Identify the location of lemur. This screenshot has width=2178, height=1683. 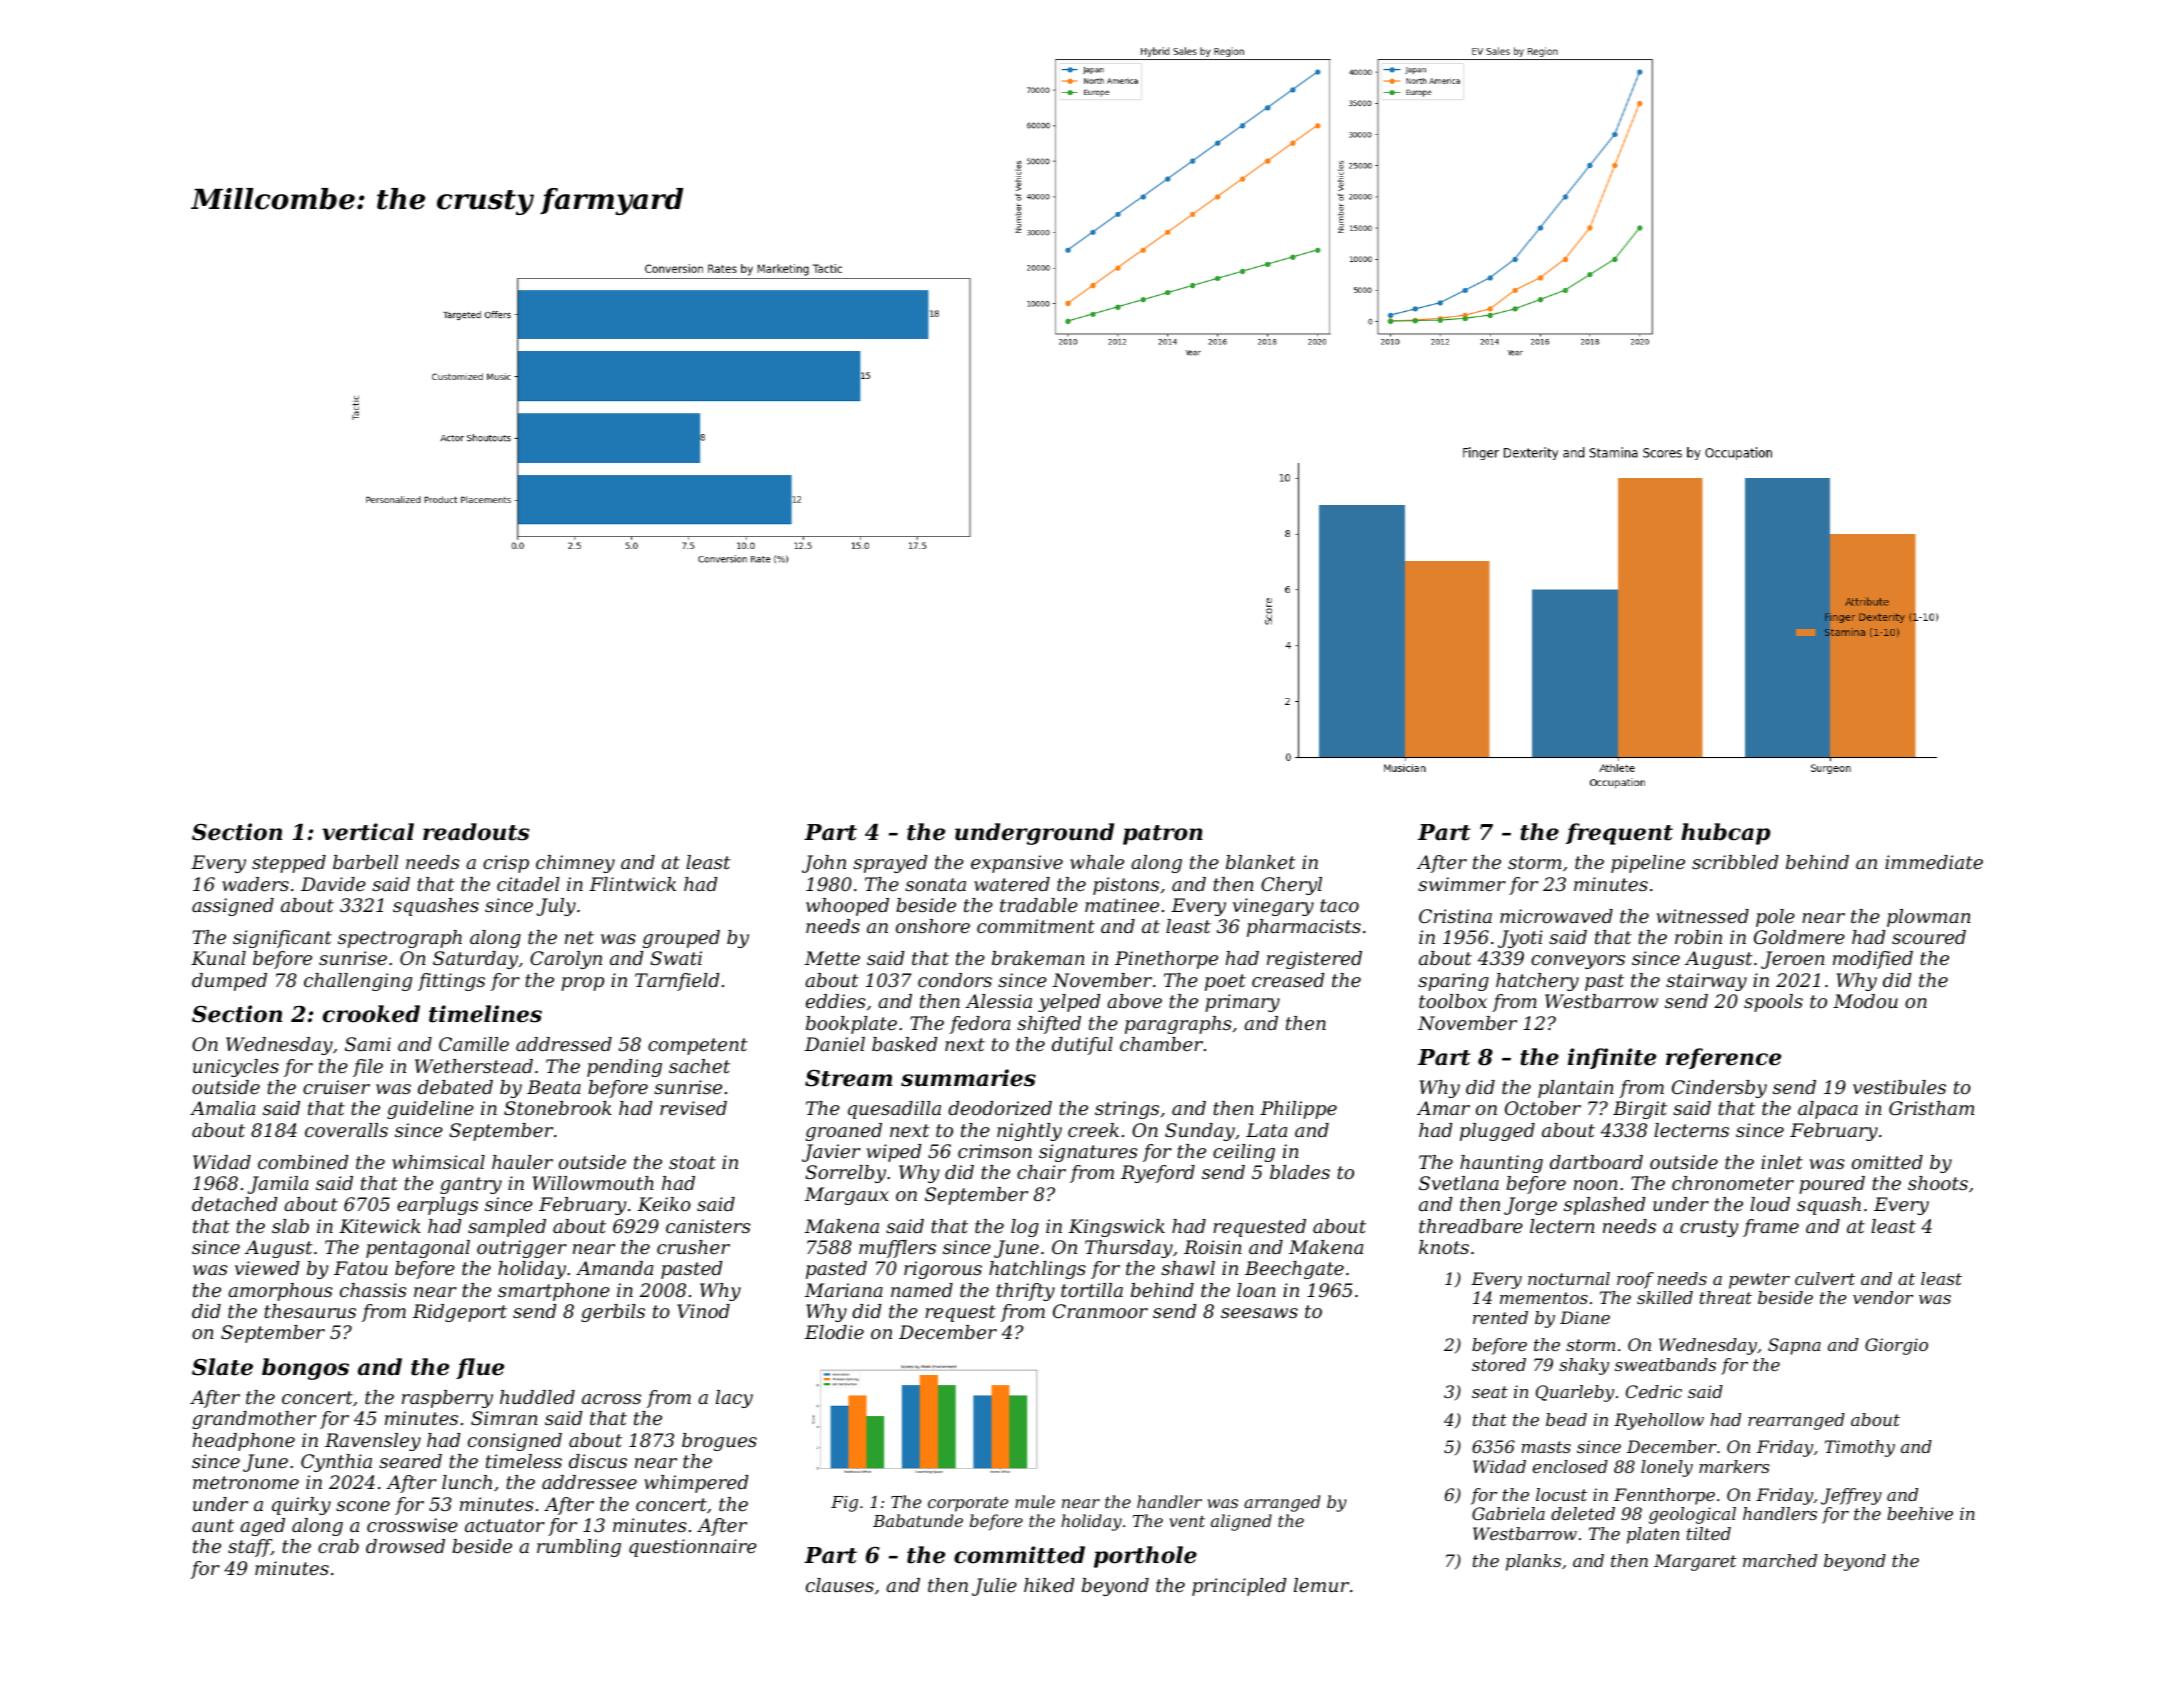
(1321, 1585).
